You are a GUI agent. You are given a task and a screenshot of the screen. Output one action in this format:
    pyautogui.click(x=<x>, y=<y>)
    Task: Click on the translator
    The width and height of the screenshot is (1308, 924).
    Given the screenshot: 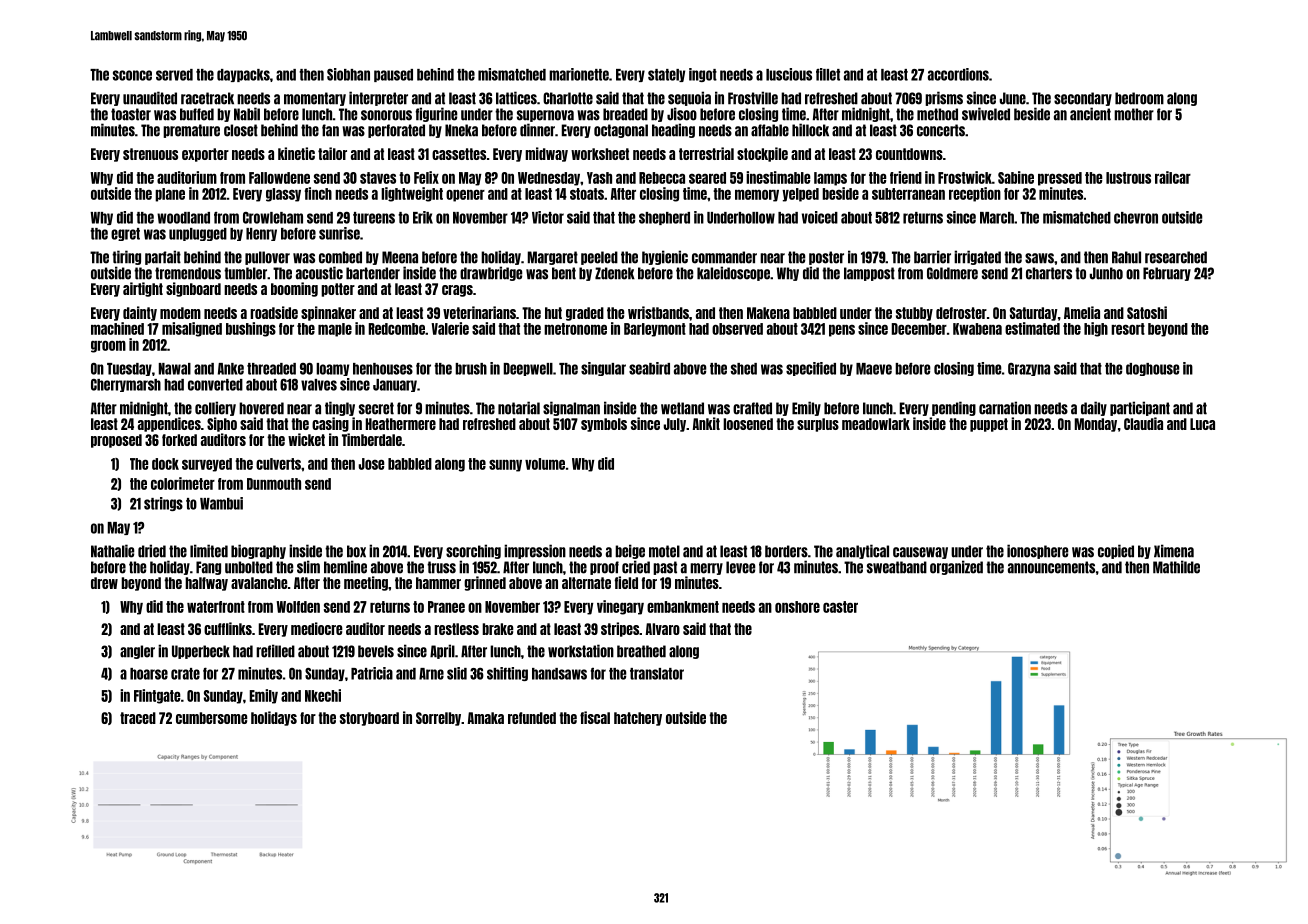 What is the action you would take?
    pyautogui.click(x=657, y=674)
